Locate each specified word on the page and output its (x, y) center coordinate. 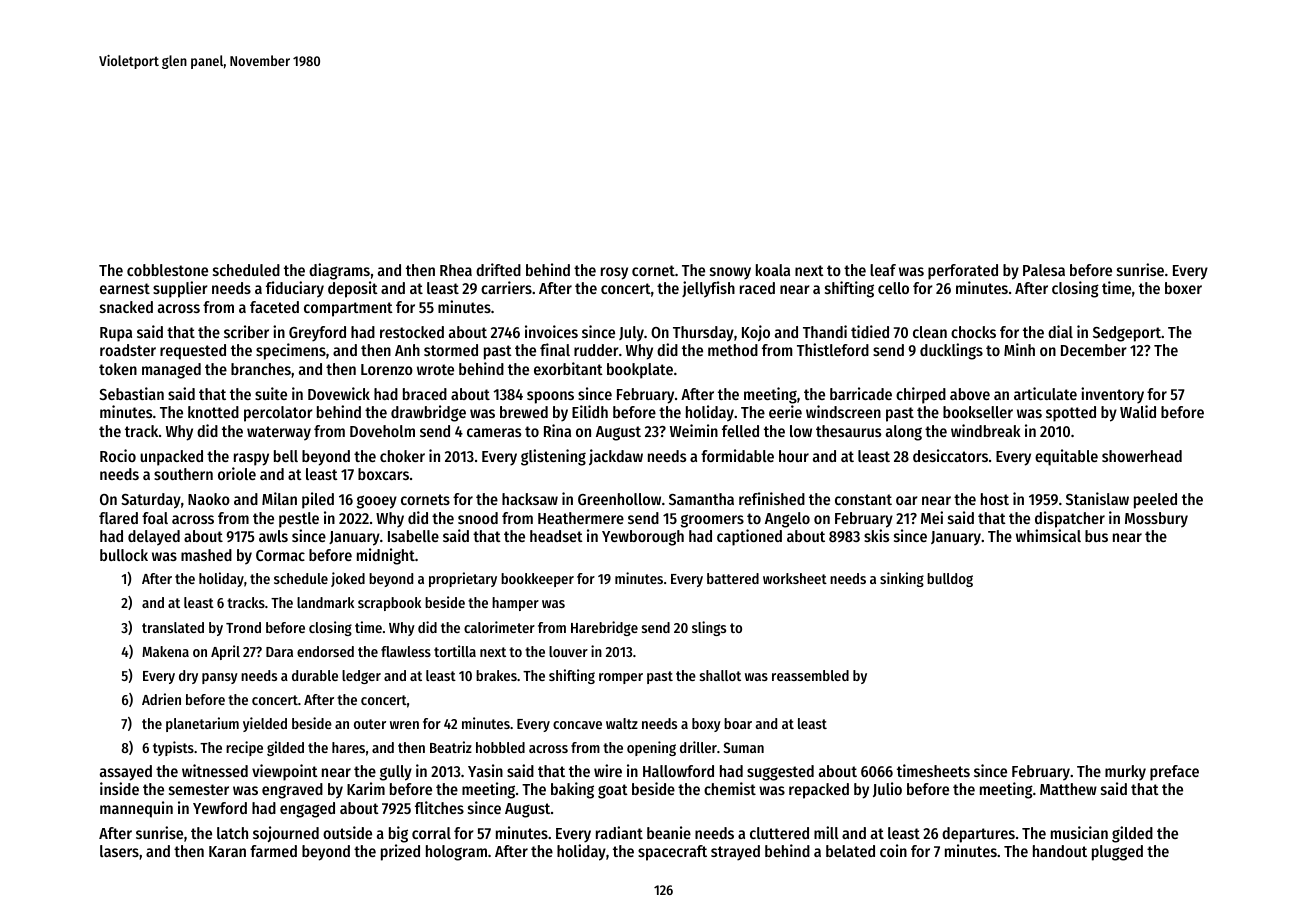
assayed (126, 773)
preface (1174, 773)
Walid (1138, 411)
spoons (550, 397)
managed (171, 371)
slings (709, 628)
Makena (165, 651)
